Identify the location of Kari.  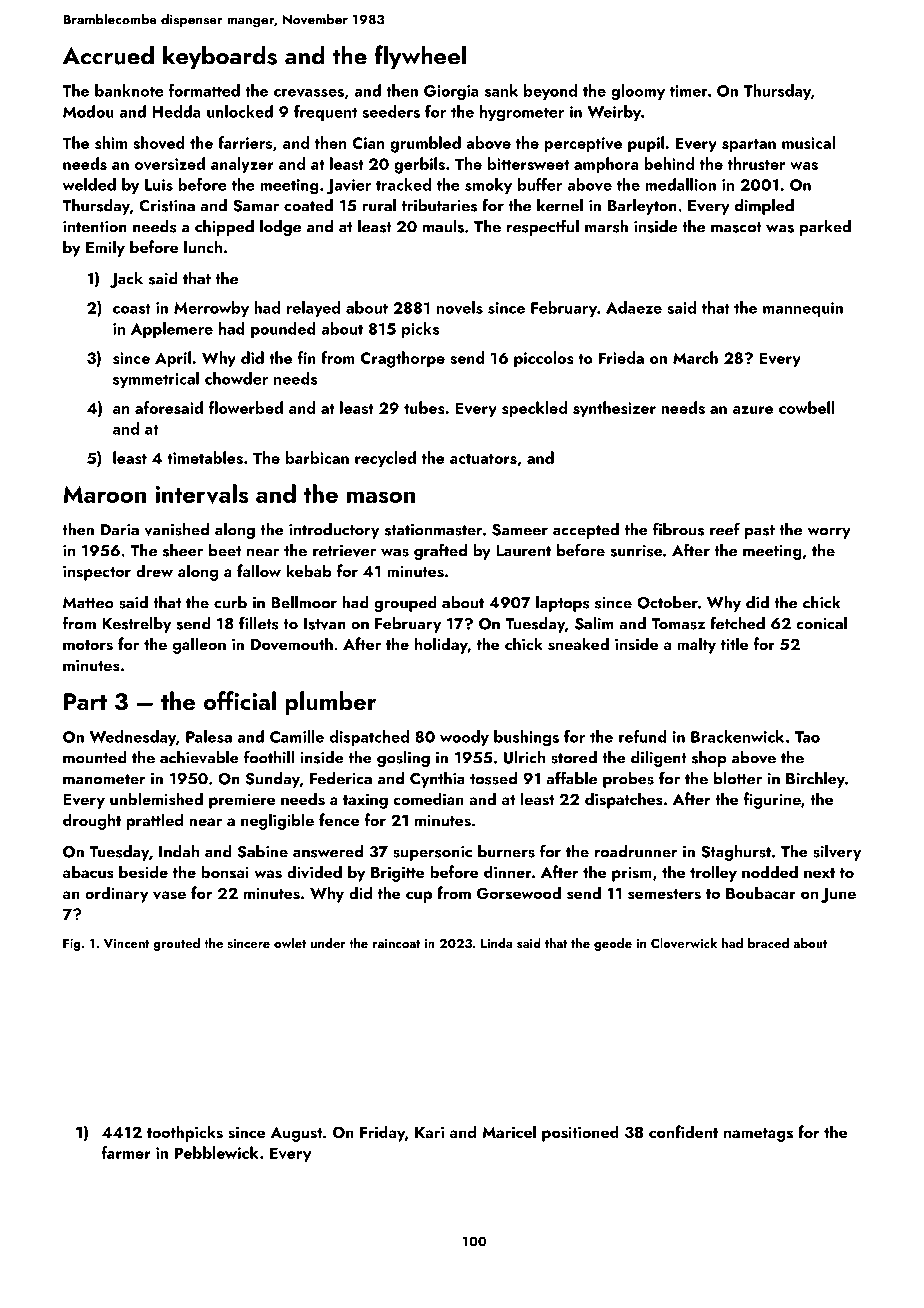
(429, 1132).
